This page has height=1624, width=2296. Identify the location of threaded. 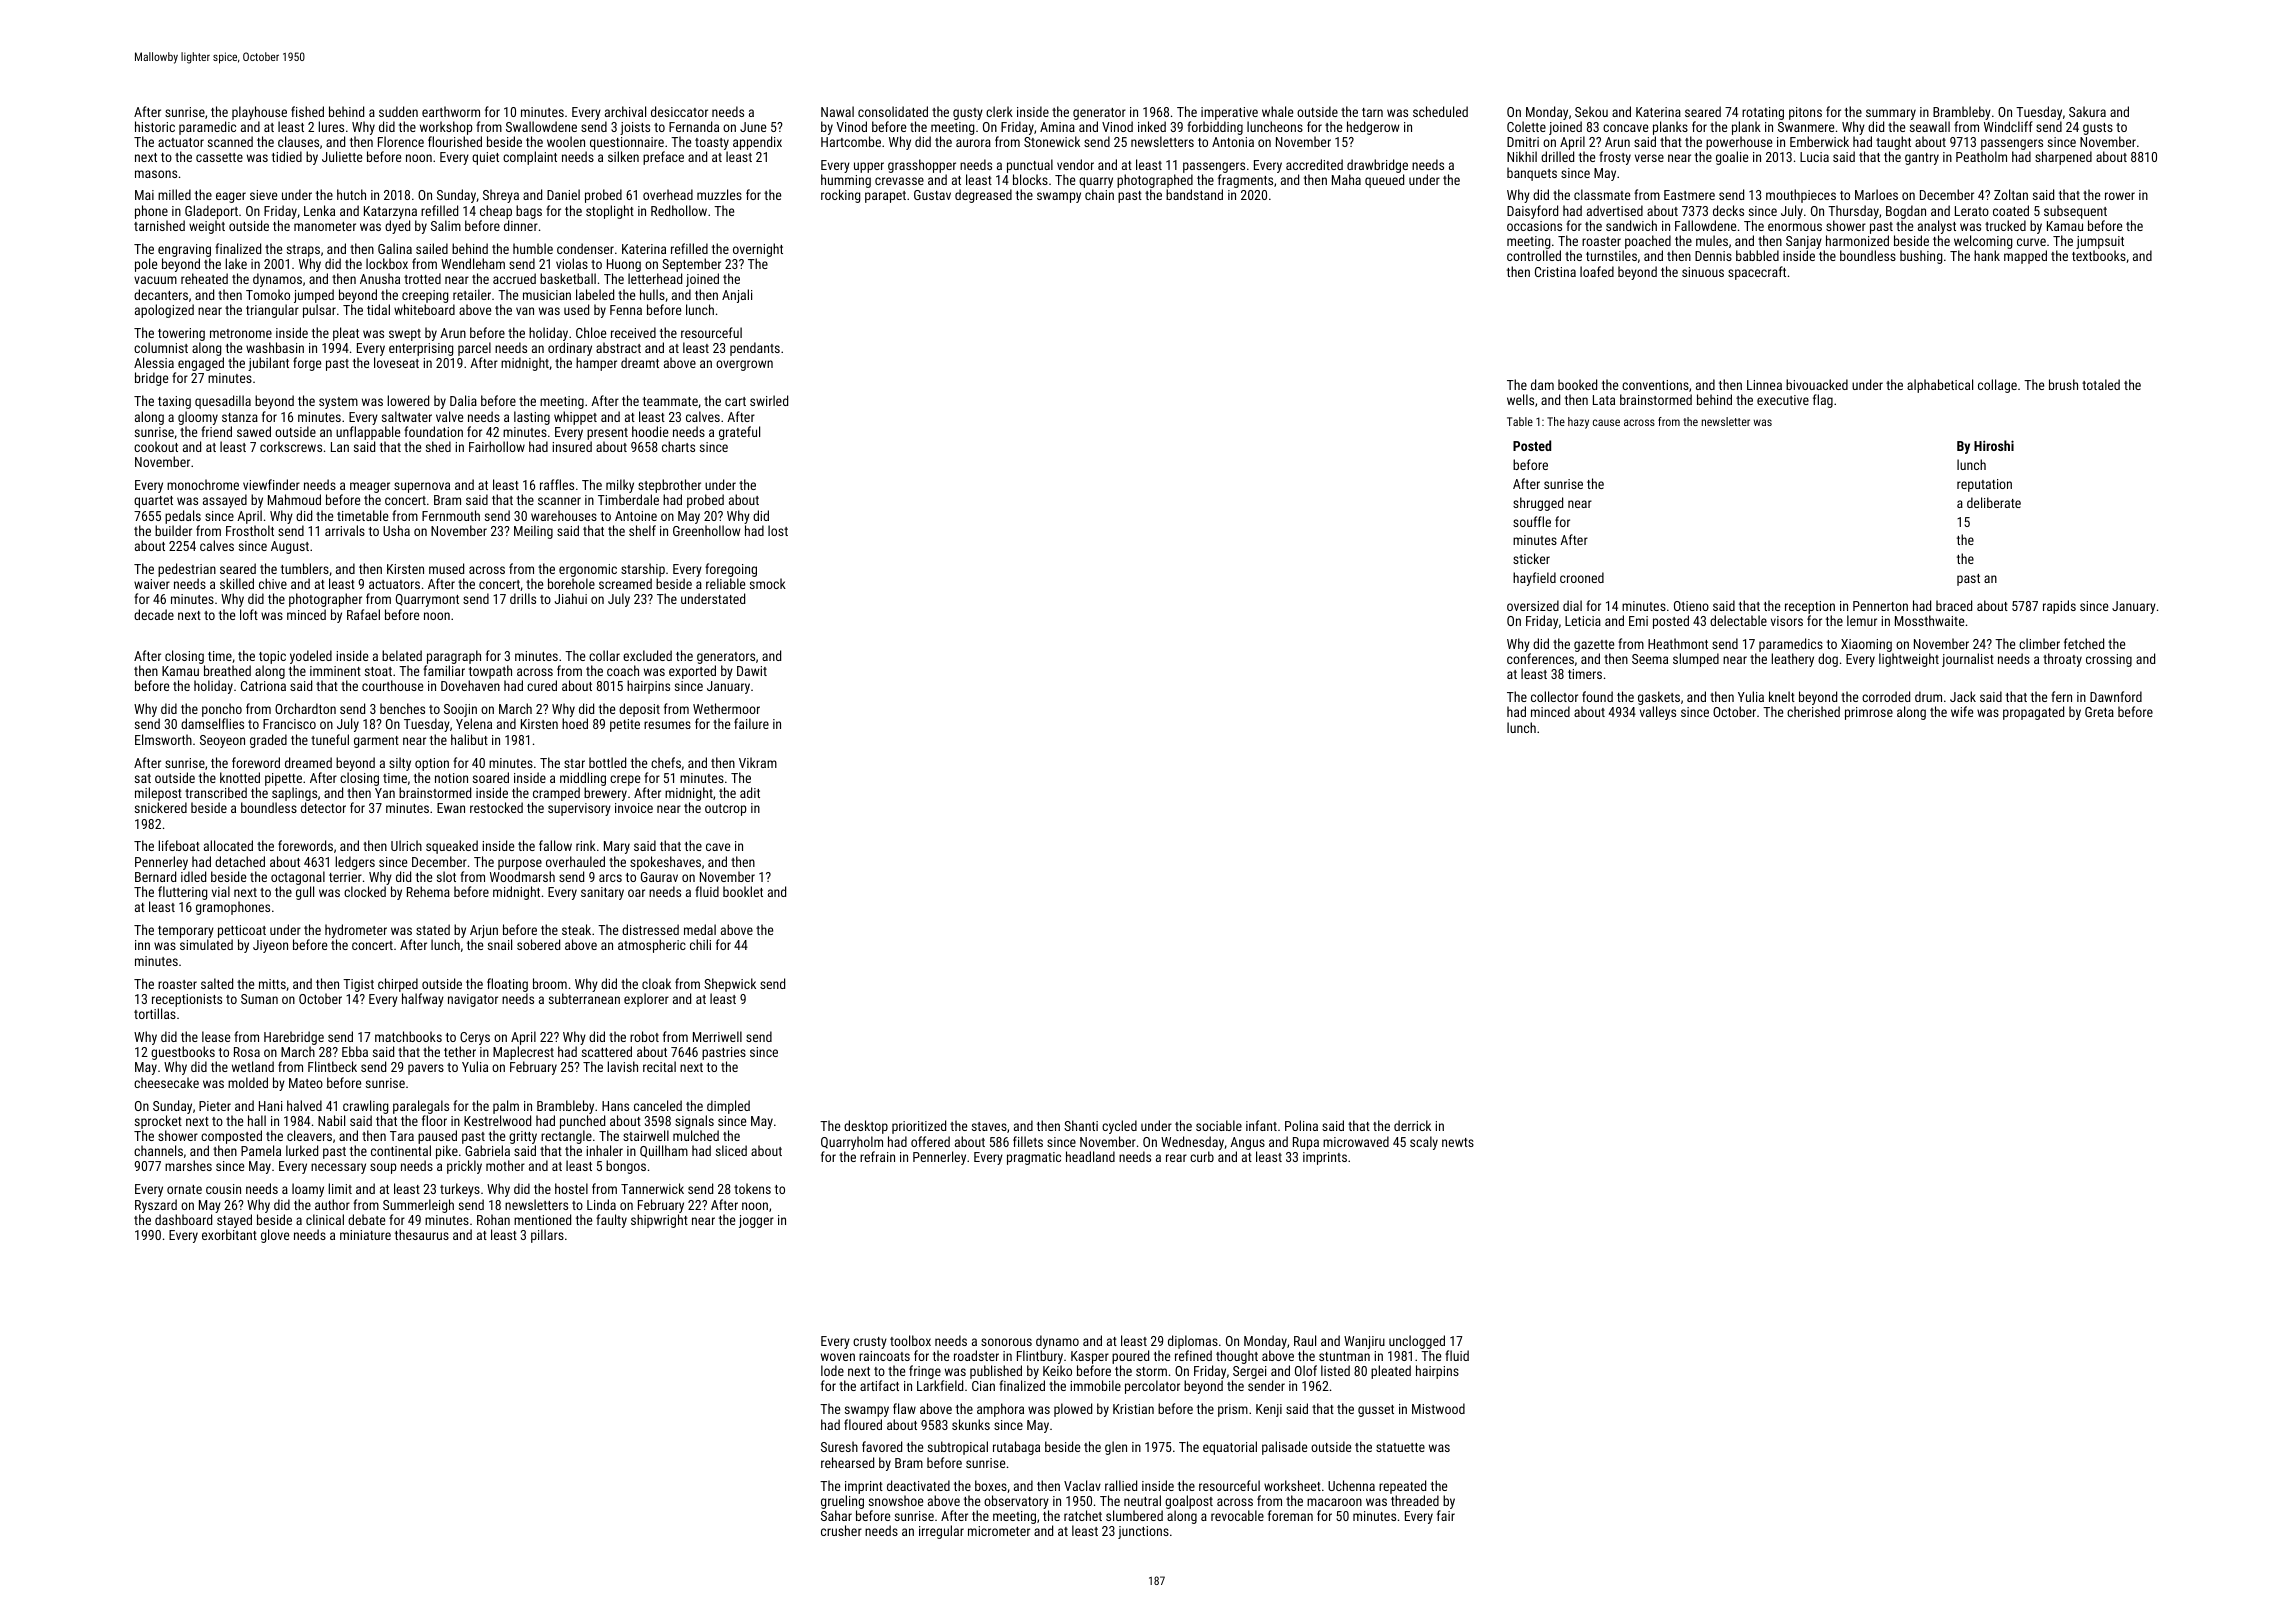
(1415, 1500).
